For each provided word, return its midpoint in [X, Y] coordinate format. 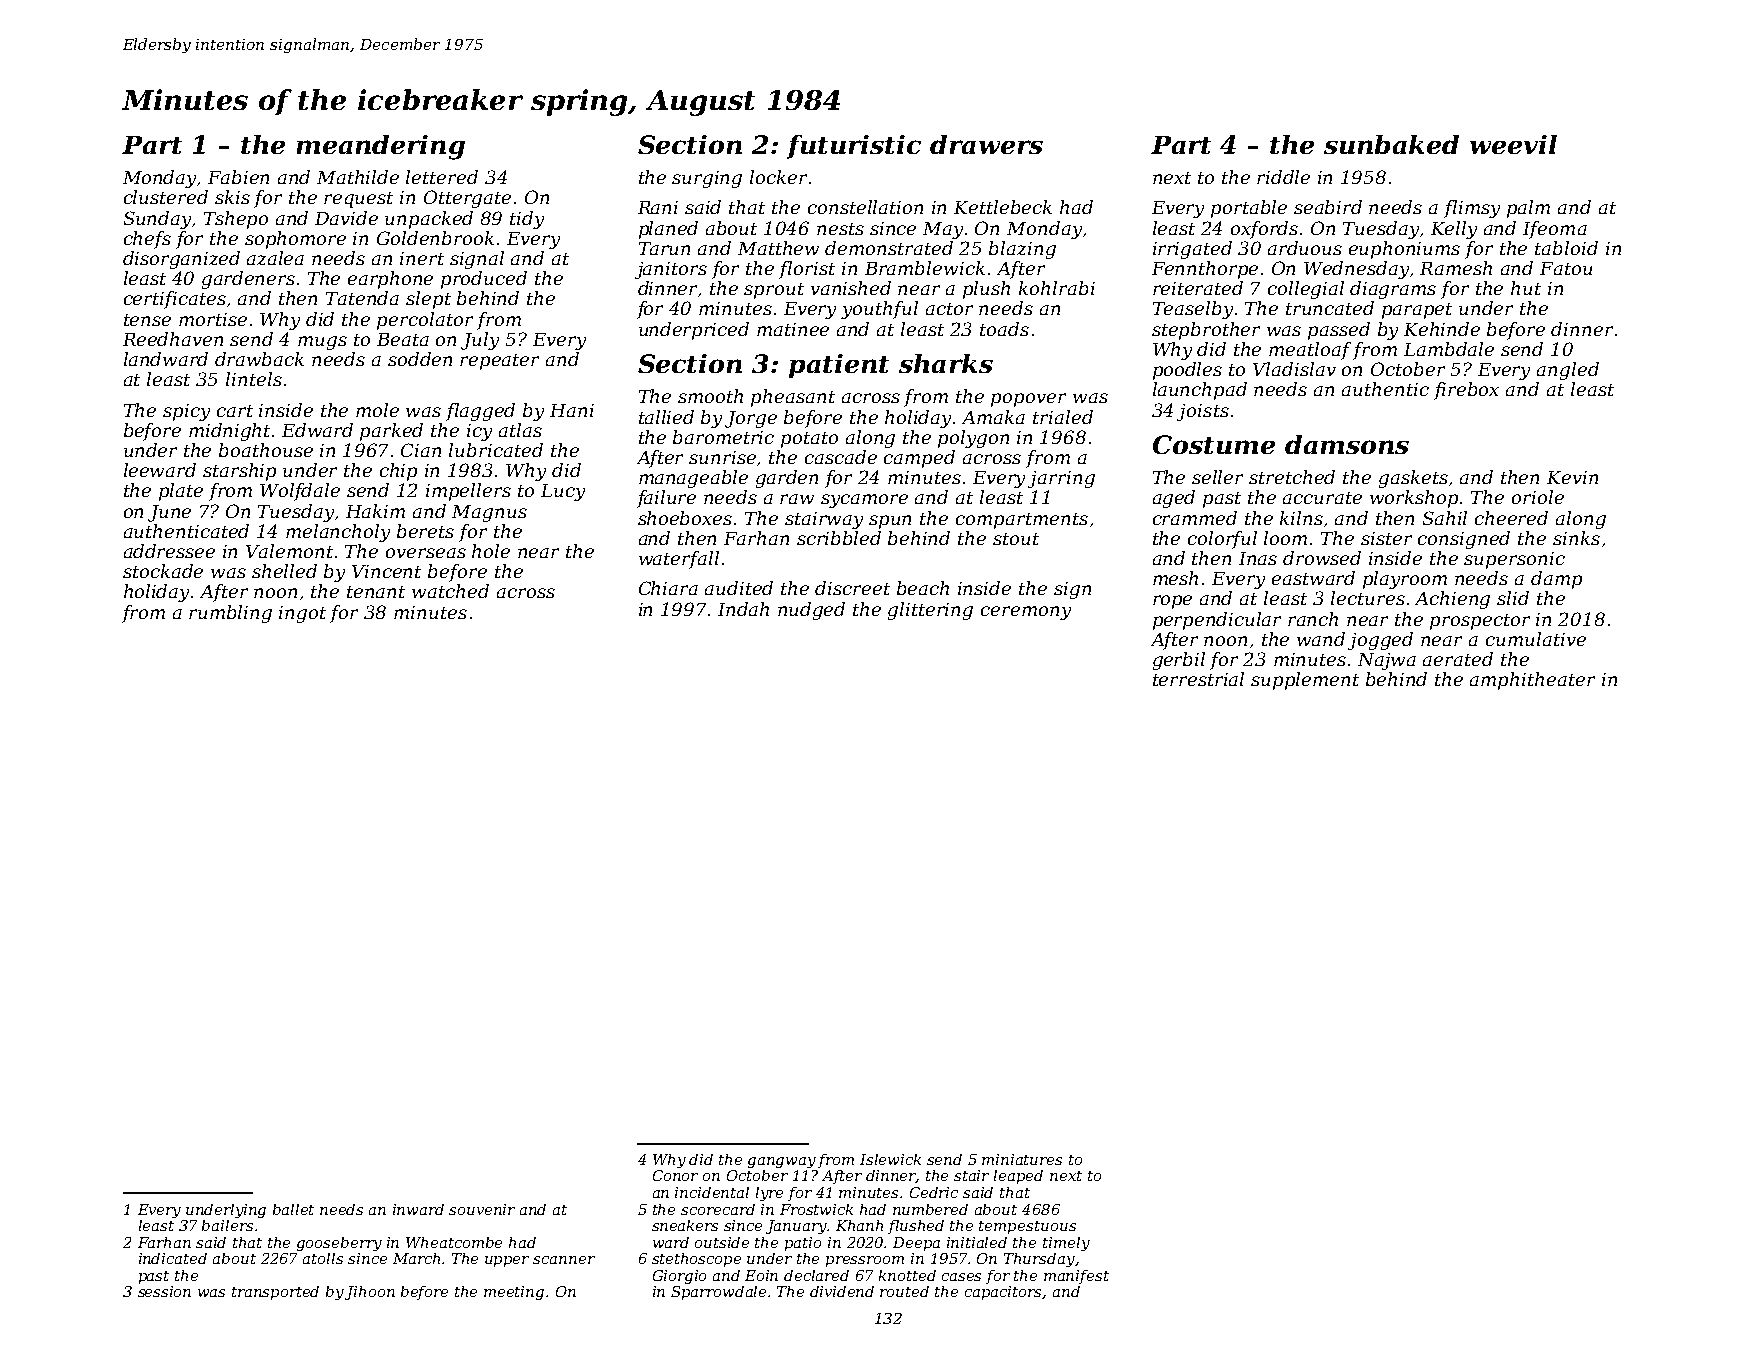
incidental [712, 1192]
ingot [302, 614]
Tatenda [362, 298]
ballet [293, 1209]
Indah [743, 609]
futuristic [854, 147]
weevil [1513, 144]
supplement [1305, 681]
